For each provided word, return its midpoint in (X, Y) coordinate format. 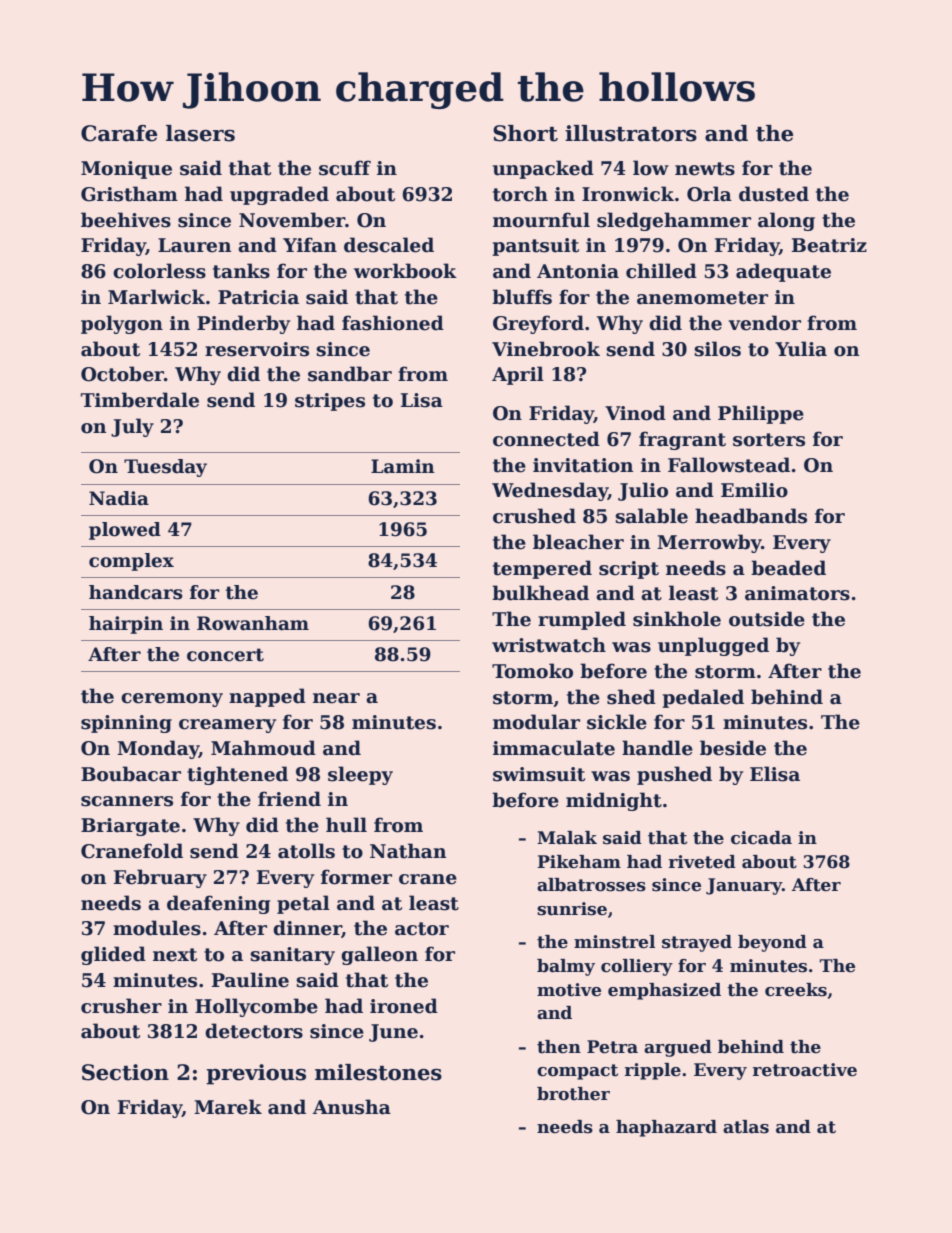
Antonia (578, 271)
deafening (218, 904)
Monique (126, 170)
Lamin (403, 466)
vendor (764, 323)
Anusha (352, 1107)
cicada (761, 838)
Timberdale (140, 400)
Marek (228, 1107)
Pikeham (579, 862)
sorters (769, 440)
